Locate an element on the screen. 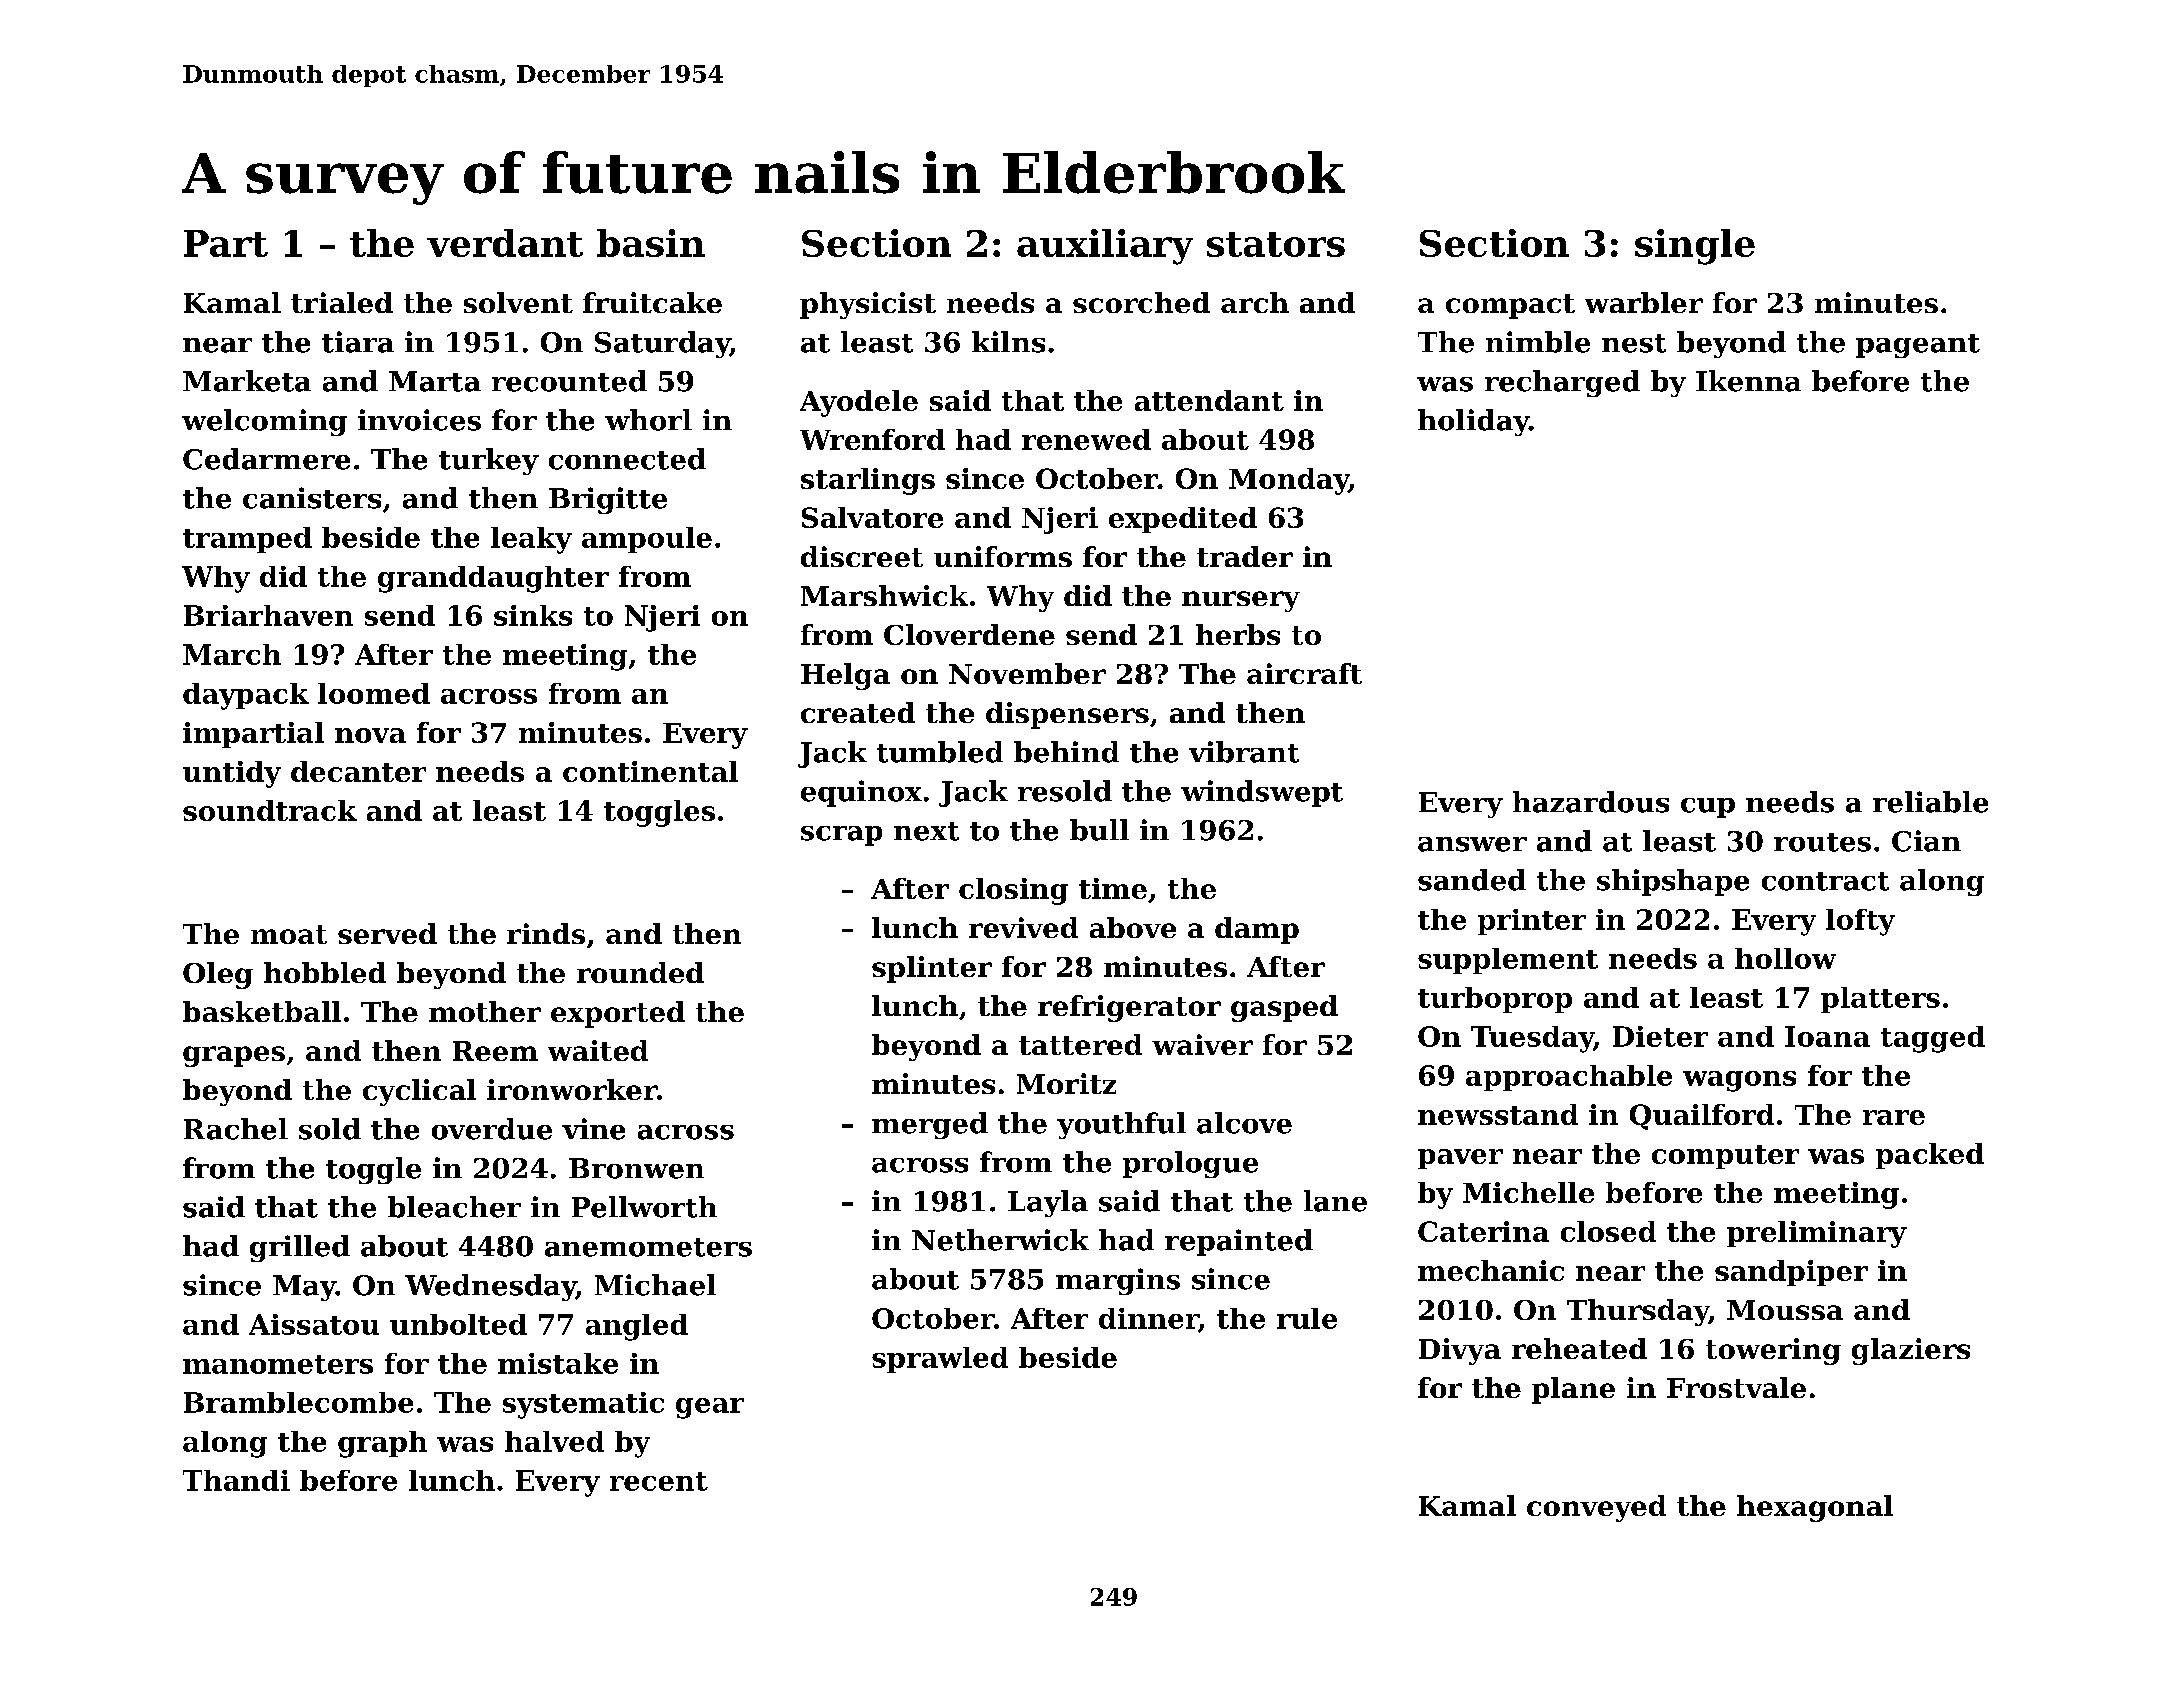  splinter is located at coordinates (932, 969).
